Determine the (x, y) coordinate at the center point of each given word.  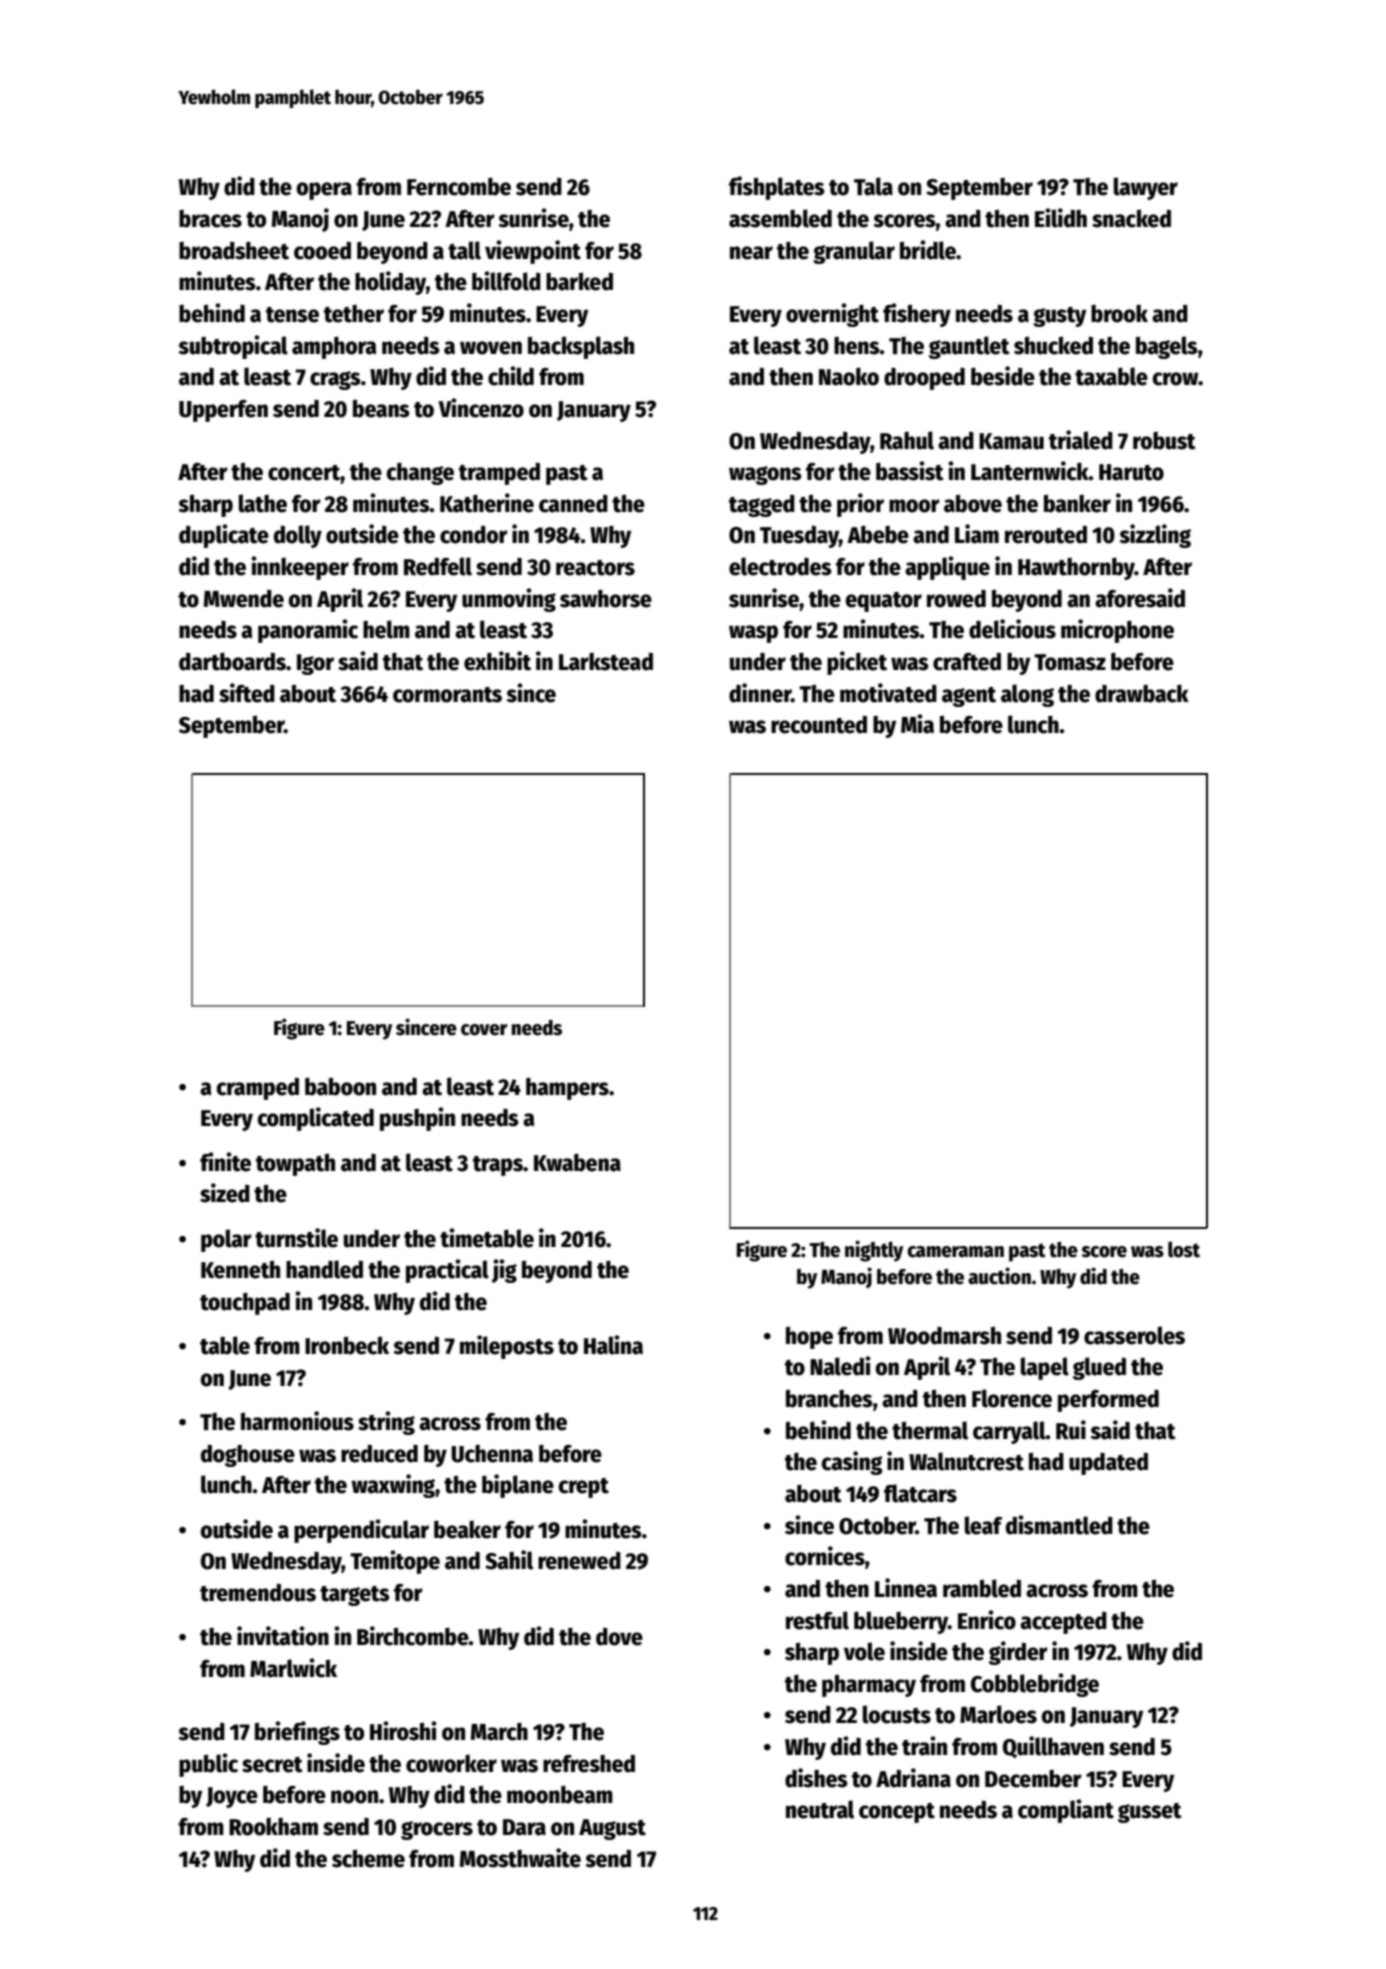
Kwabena (577, 1162)
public (208, 1765)
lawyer (1146, 188)
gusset (1150, 1813)
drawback (1142, 693)
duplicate (224, 536)
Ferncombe (459, 186)
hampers (567, 1088)
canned (573, 504)
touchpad (245, 1303)
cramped (258, 1089)
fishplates (777, 188)
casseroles (1134, 1335)
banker (1077, 503)
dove (619, 1637)
